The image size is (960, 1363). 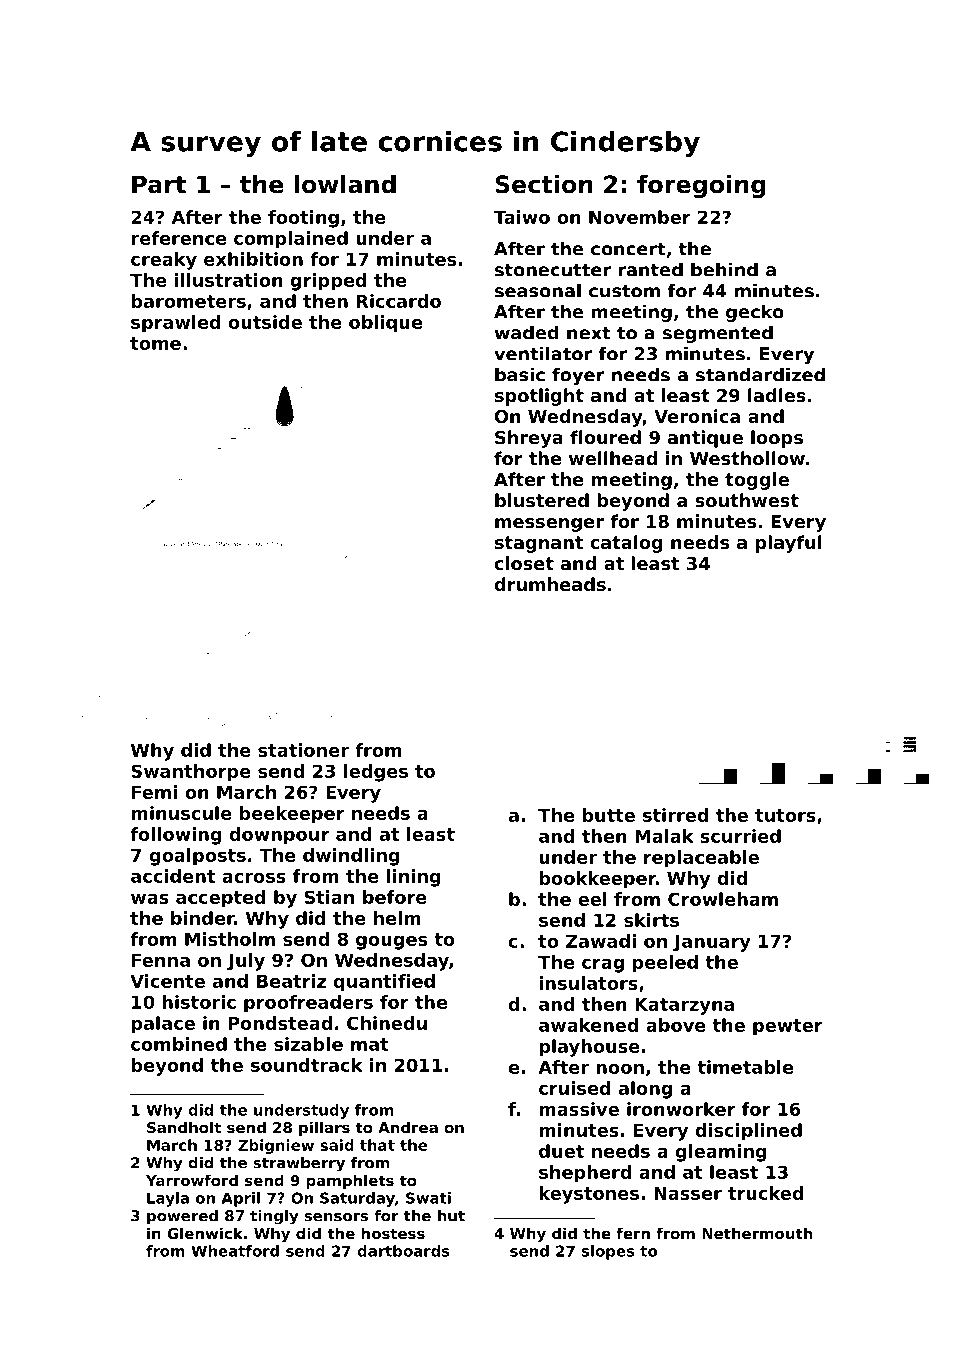 What do you see at coordinates (718, 334) in the screenshot?
I see `segmented` at bounding box center [718, 334].
